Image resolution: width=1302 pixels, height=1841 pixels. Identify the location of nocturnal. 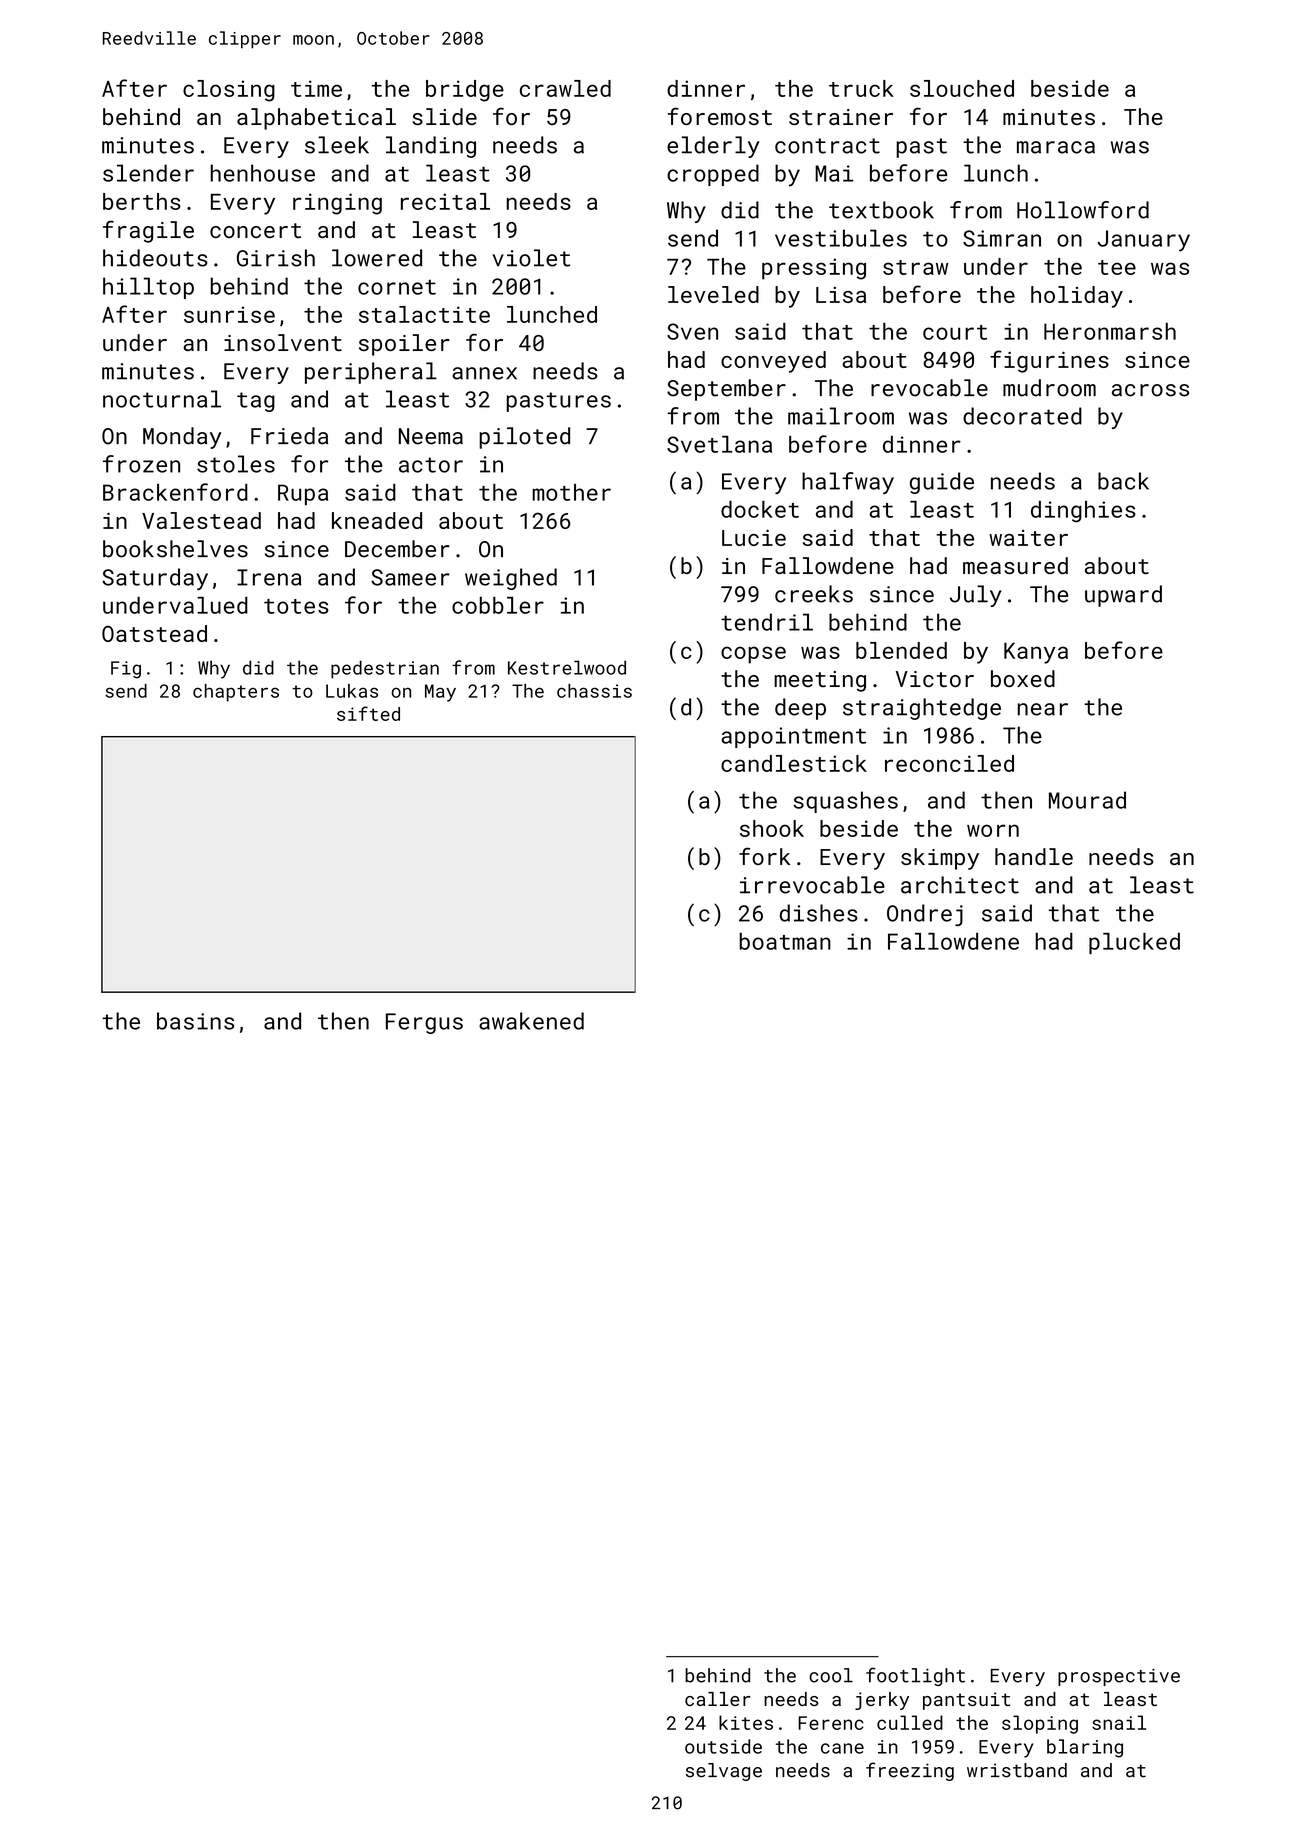
(162, 399).
